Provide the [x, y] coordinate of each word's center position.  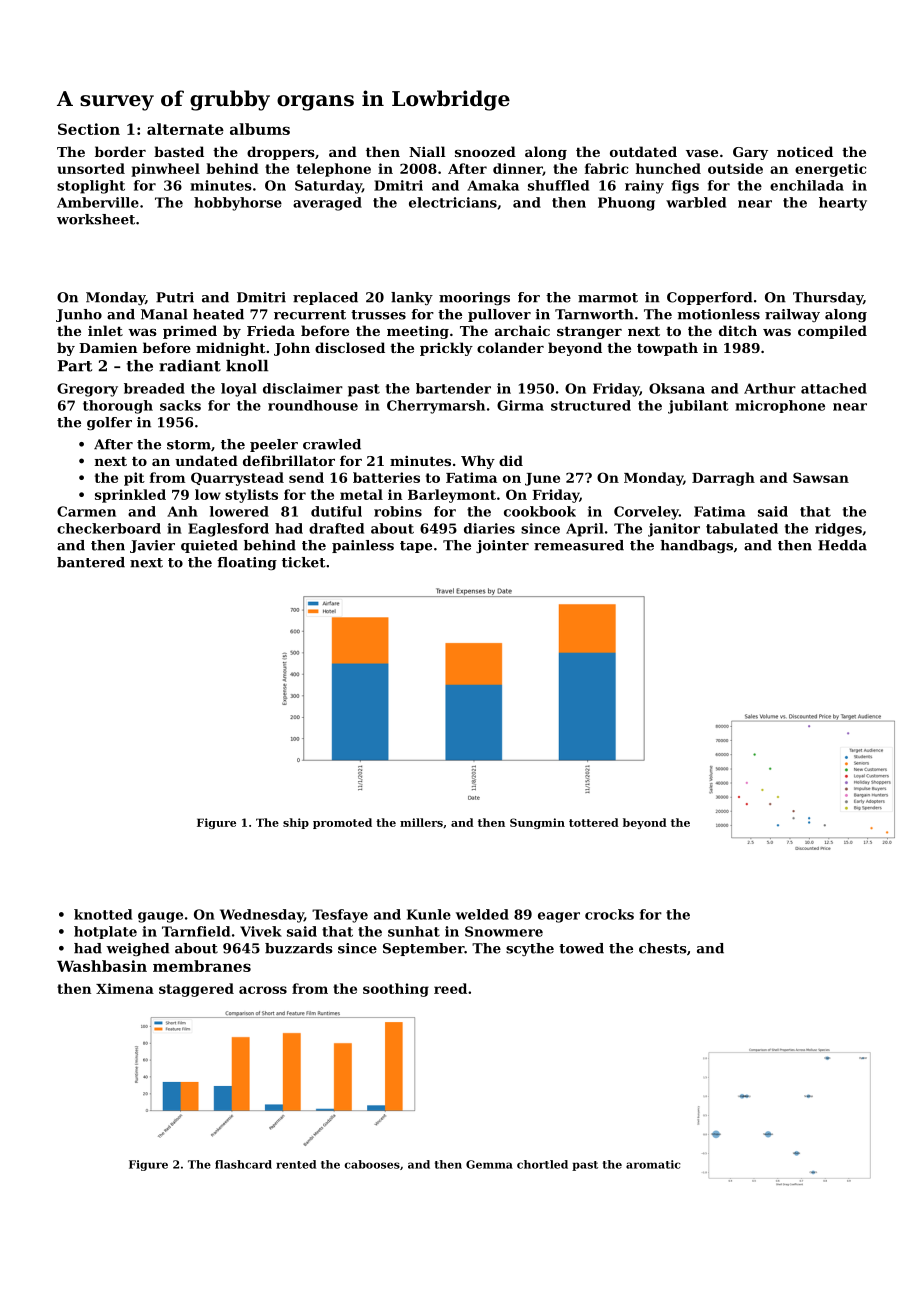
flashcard [243, 1164]
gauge [160, 917]
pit [134, 479]
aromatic [653, 1164]
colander [510, 347]
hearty [843, 204]
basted [179, 151]
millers [421, 822]
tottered [594, 822]
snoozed [485, 151]
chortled [542, 1164]
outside [735, 168]
